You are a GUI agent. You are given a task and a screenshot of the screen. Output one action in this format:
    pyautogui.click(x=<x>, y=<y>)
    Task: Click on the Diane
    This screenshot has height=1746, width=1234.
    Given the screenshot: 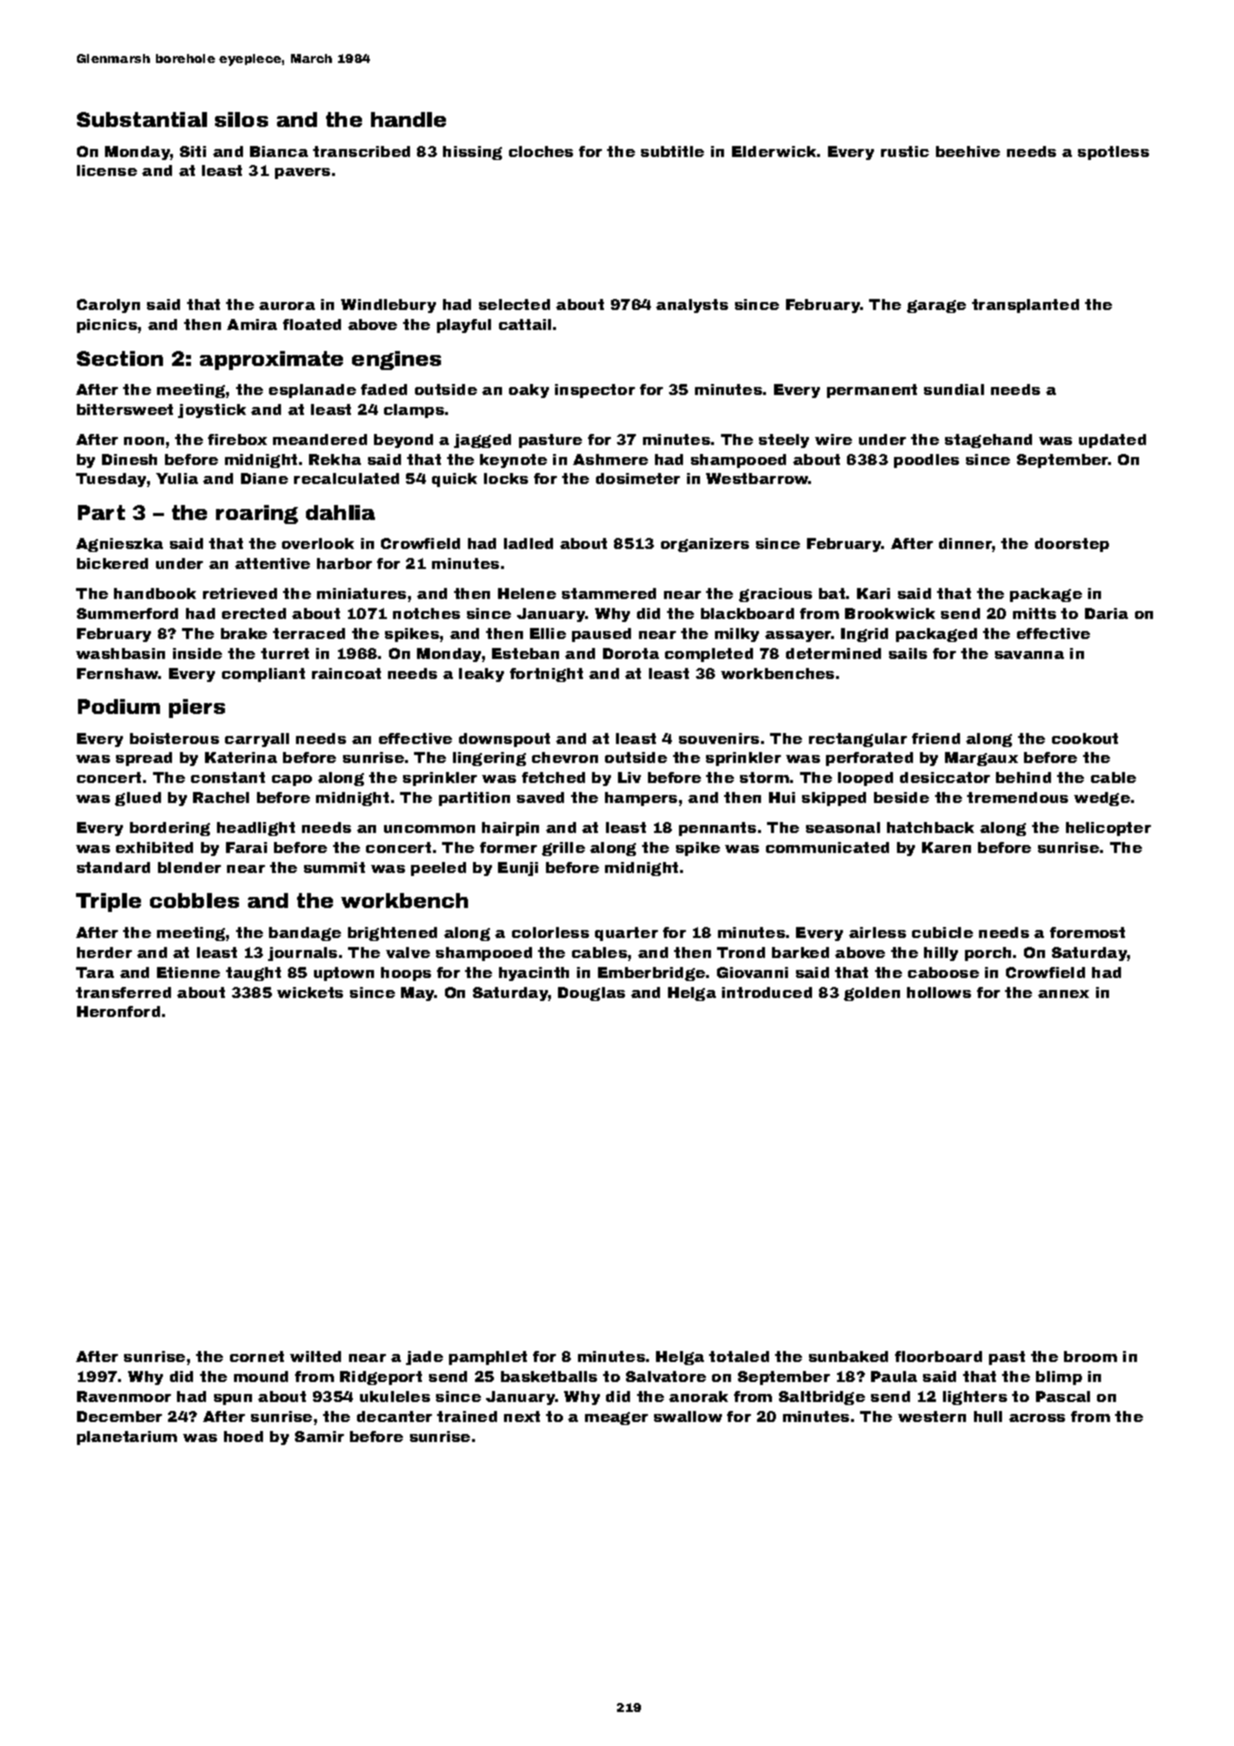 What is the action you would take?
    pyautogui.click(x=264, y=478)
